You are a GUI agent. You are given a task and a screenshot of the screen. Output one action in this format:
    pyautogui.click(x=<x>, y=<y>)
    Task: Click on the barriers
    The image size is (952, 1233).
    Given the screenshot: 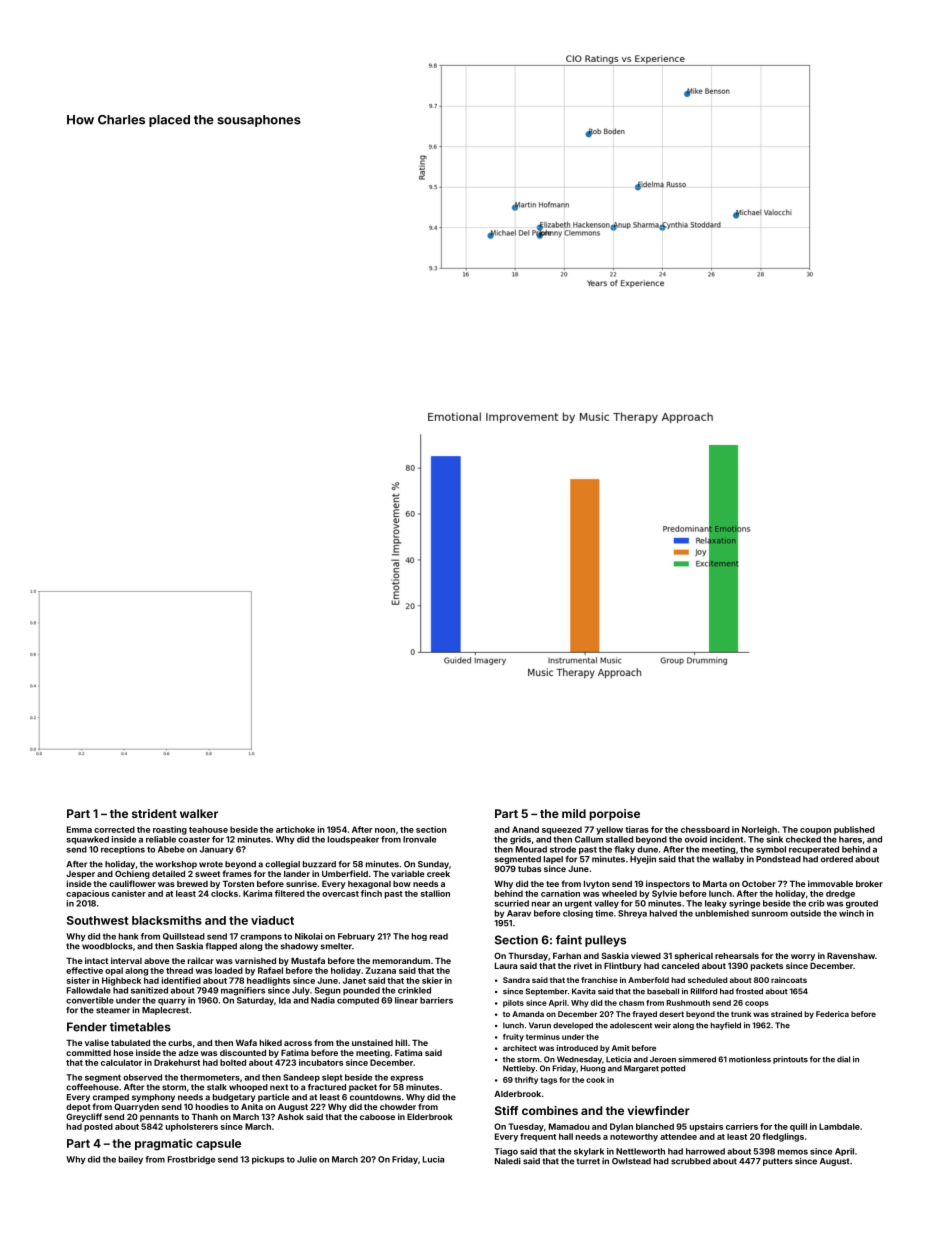 What is the action you would take?
    pyautogui.click(x=436, y=1000)
